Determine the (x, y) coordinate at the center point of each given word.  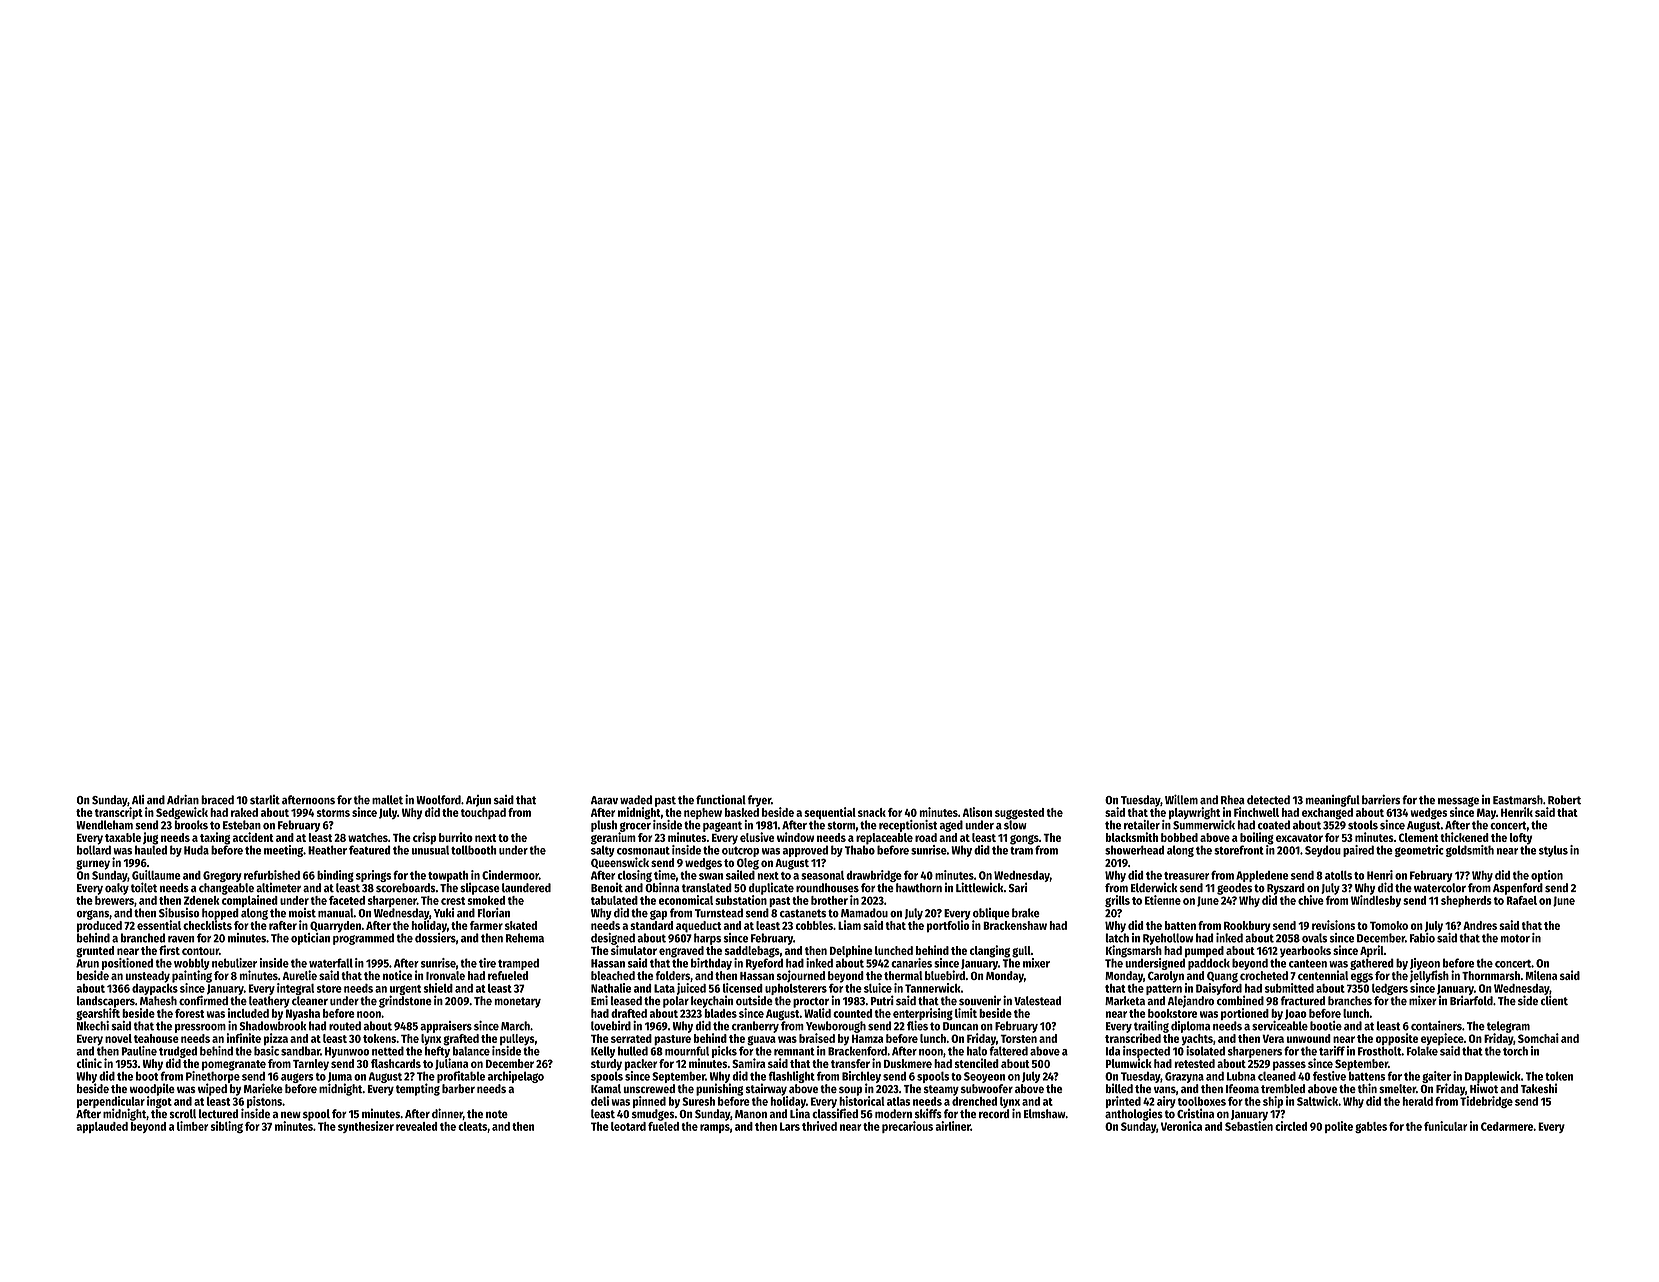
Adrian (183, 800)
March (515, 1026)
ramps (715, 1128)
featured (370, 850)
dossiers (435, 938)
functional (721, 800)
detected (1268, 800)
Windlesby (1376, 901)
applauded (102, 1127)
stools (1363, 825)
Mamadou (864, 913)
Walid (817, 1013)
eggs (1362, 978)
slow (1015, 825)
